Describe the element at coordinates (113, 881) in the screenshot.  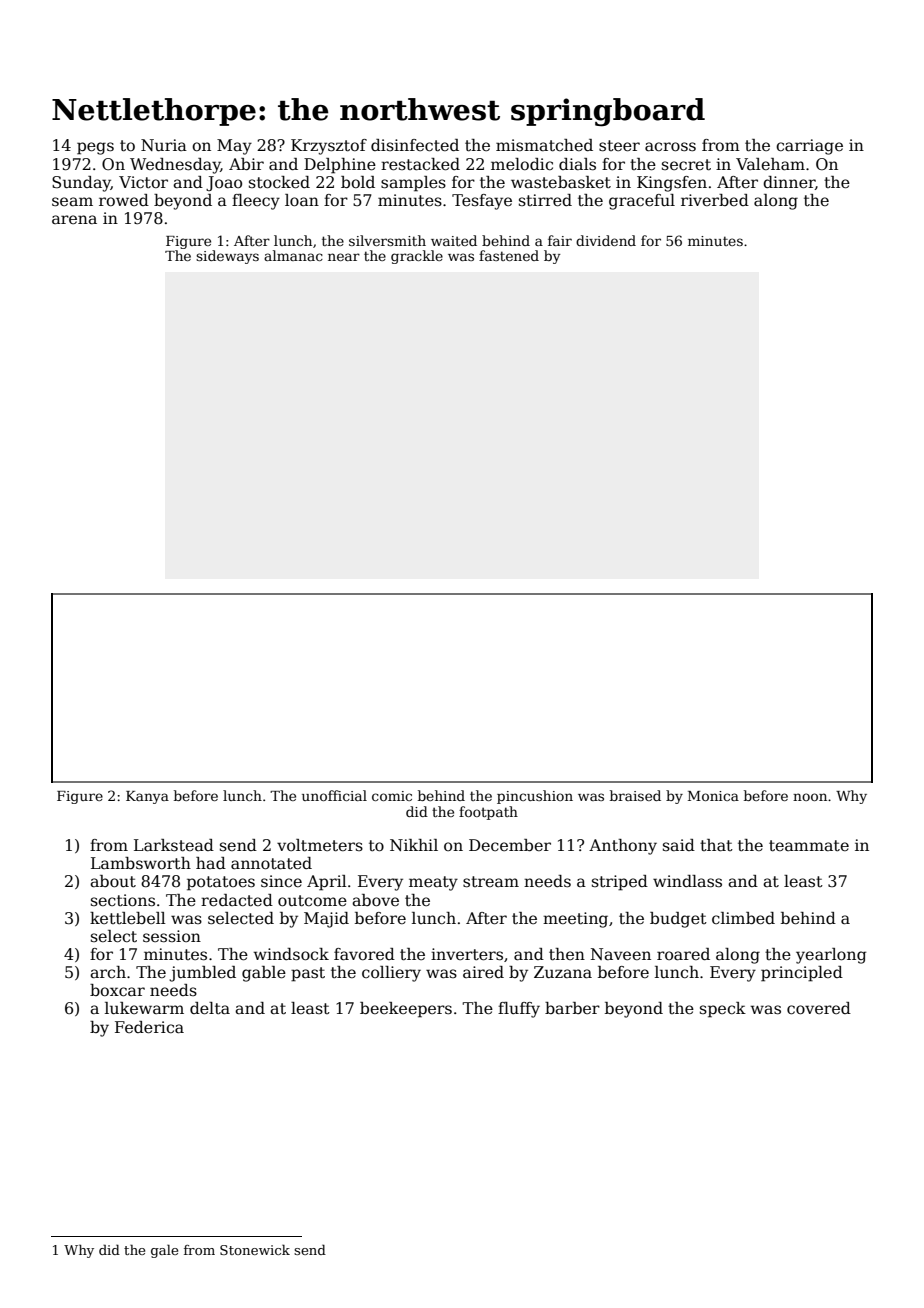
I see `about` at that location.
